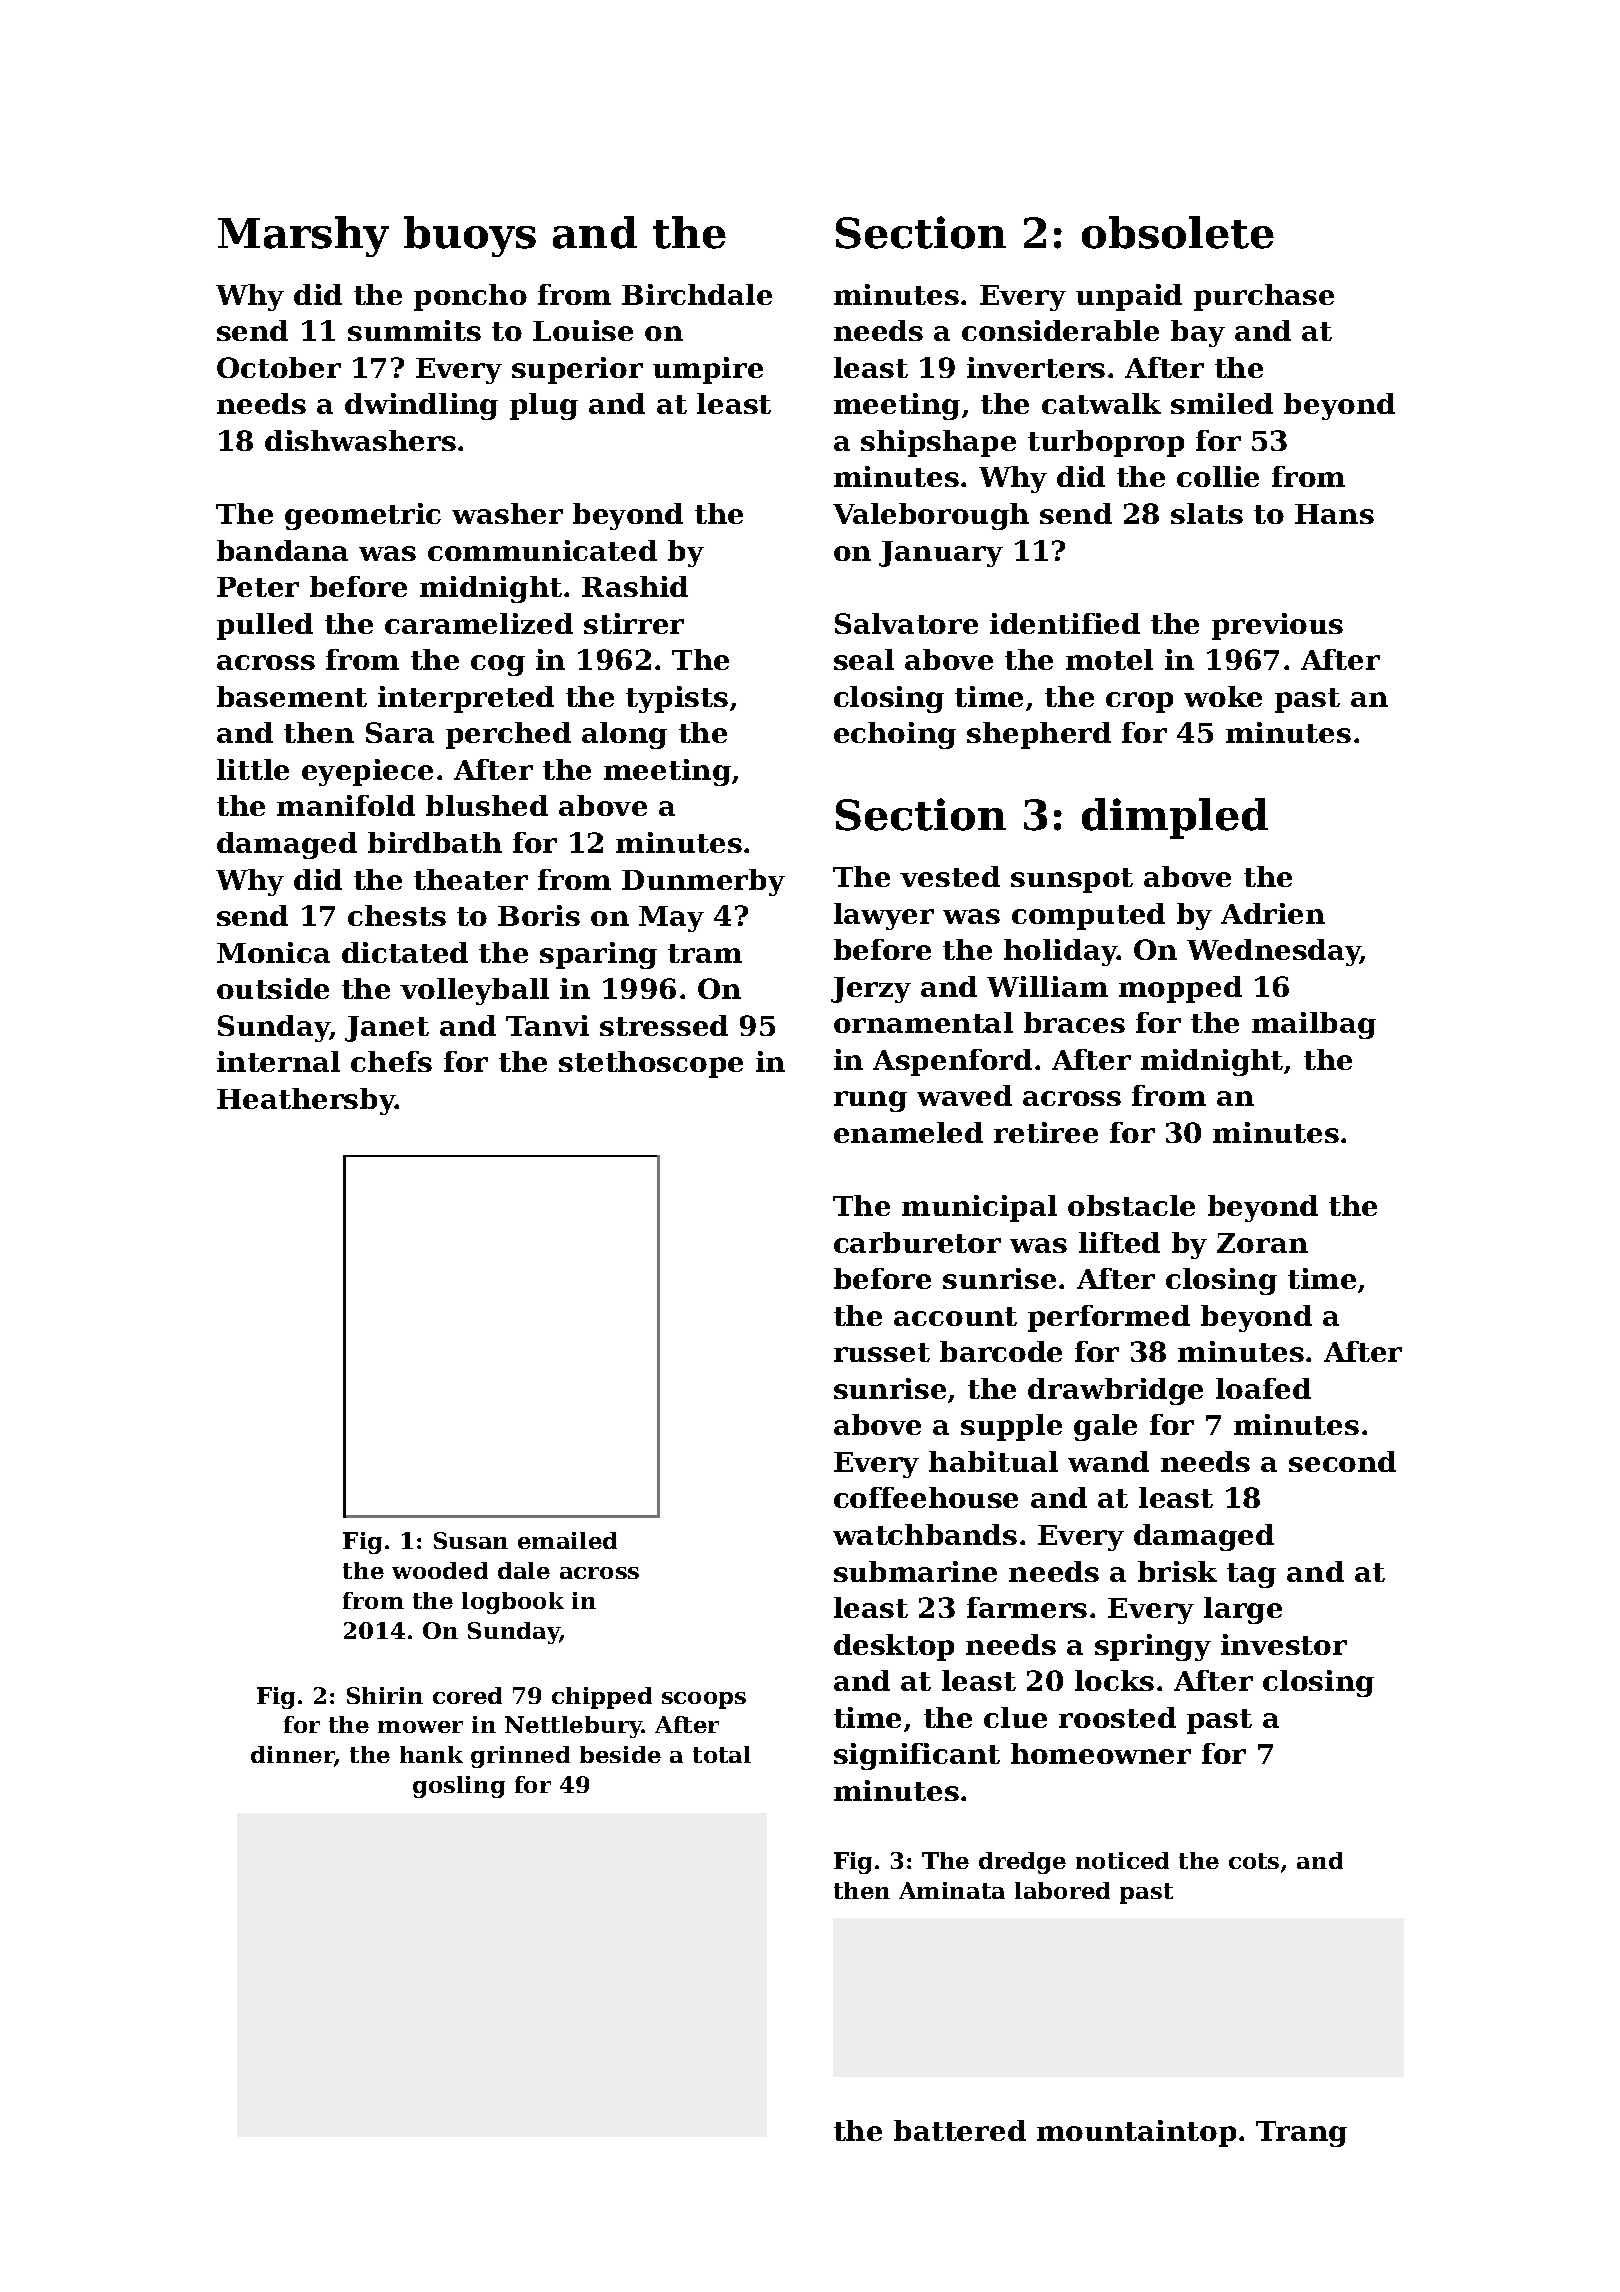 This document has height=2292, width=1620. What do you see at coordinates (915, 1571) in the document?
I see `submarine` at bounding box center [915, 1571].
